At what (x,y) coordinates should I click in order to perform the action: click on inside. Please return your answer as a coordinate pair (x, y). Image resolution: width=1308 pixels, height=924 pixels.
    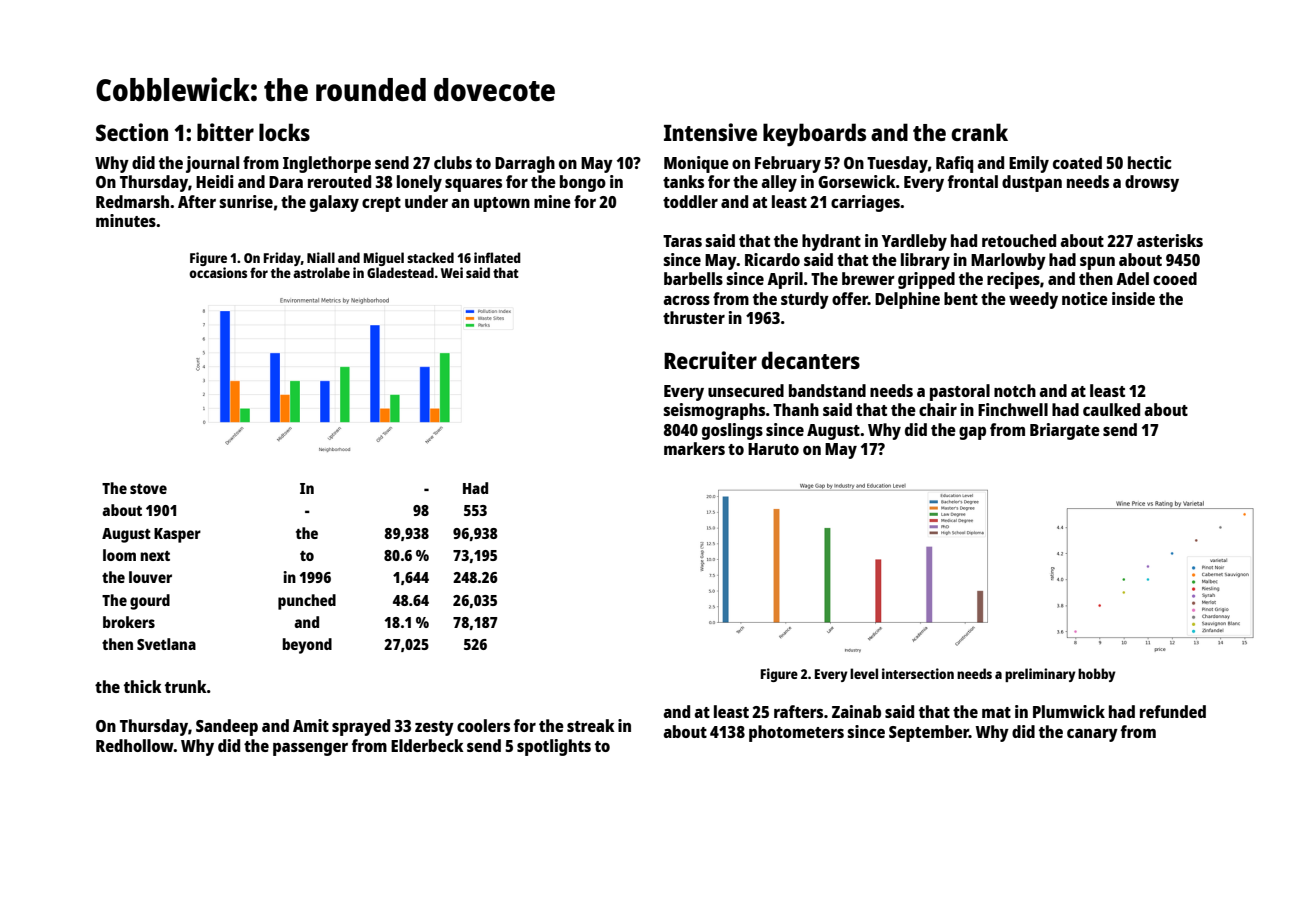
    Looking at the image, I should click on (1133, 298).
